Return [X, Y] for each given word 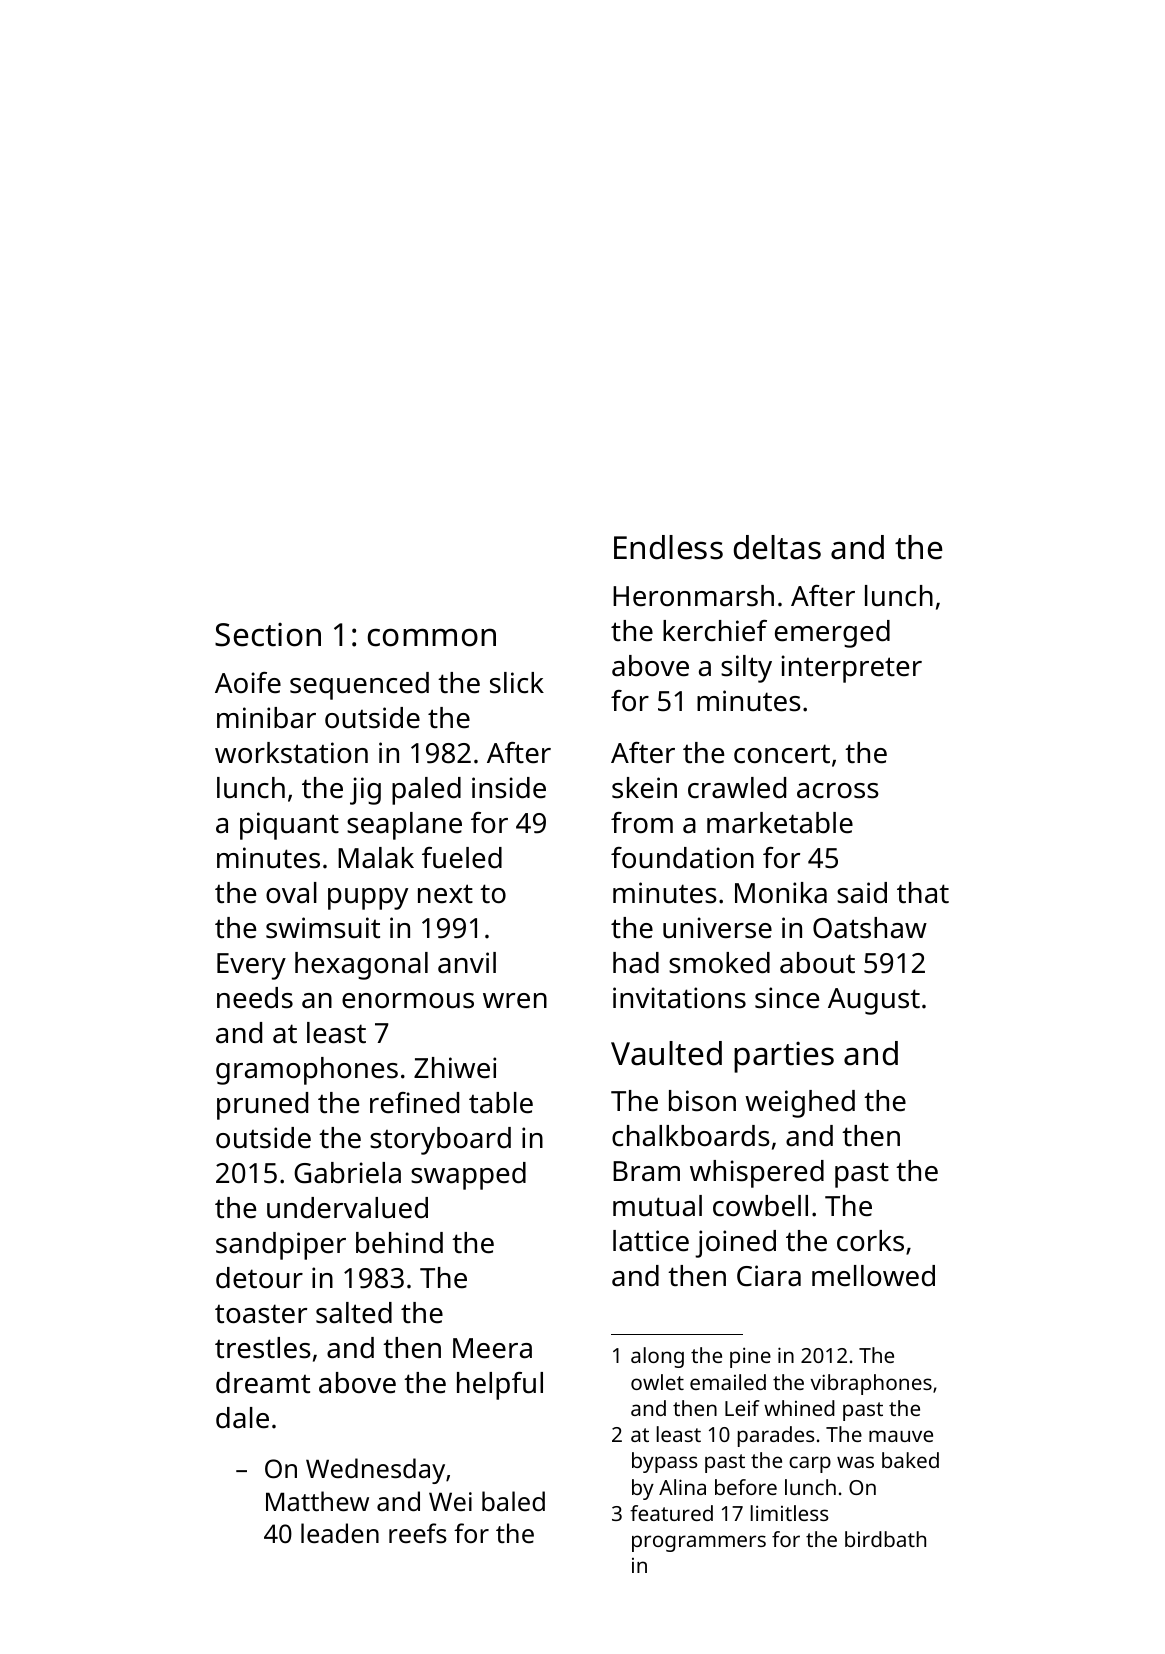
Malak [376, 858]
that [923, 893]
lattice [651, 1241]
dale [242, 1418]
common [432, 637]
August [874, 1001]
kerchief [715, 631]
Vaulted [666, 1053]
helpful [500, 1386]
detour [259, 1278]
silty [746, 669]
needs [255, 998]
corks [870, 1241]
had [636, 963]
